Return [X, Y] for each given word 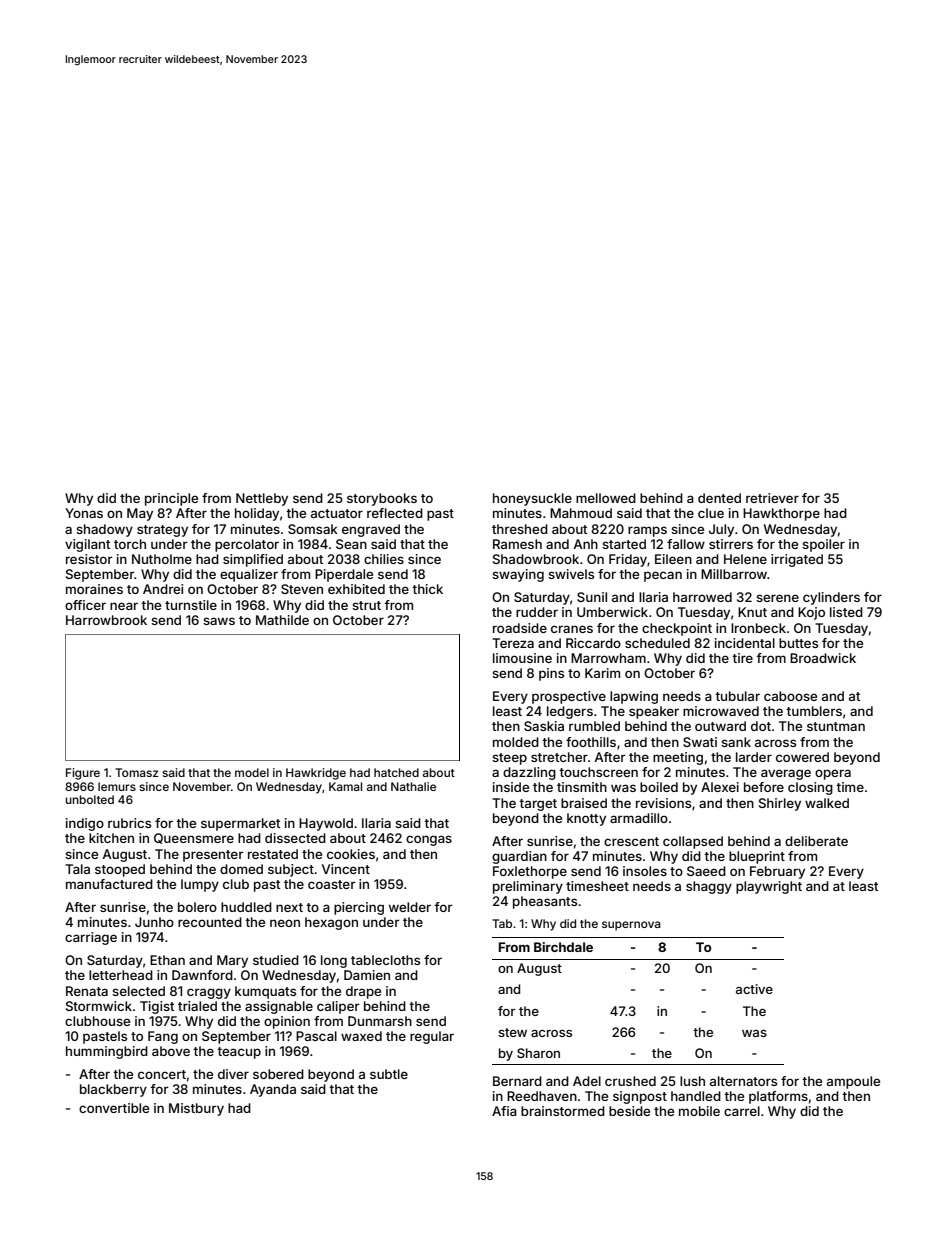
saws [219, 621]
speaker [654, 712]
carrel [742, 1111]
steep [509, 759]
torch [130, 544]
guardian [519, 857]
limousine [522, 658]
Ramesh [517, 544]
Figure [83, 774]
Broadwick [823, 658]
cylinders [831, 598]
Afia [504, 1111]
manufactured [109, 884]
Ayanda [273, 1090]
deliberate [816, 841]
